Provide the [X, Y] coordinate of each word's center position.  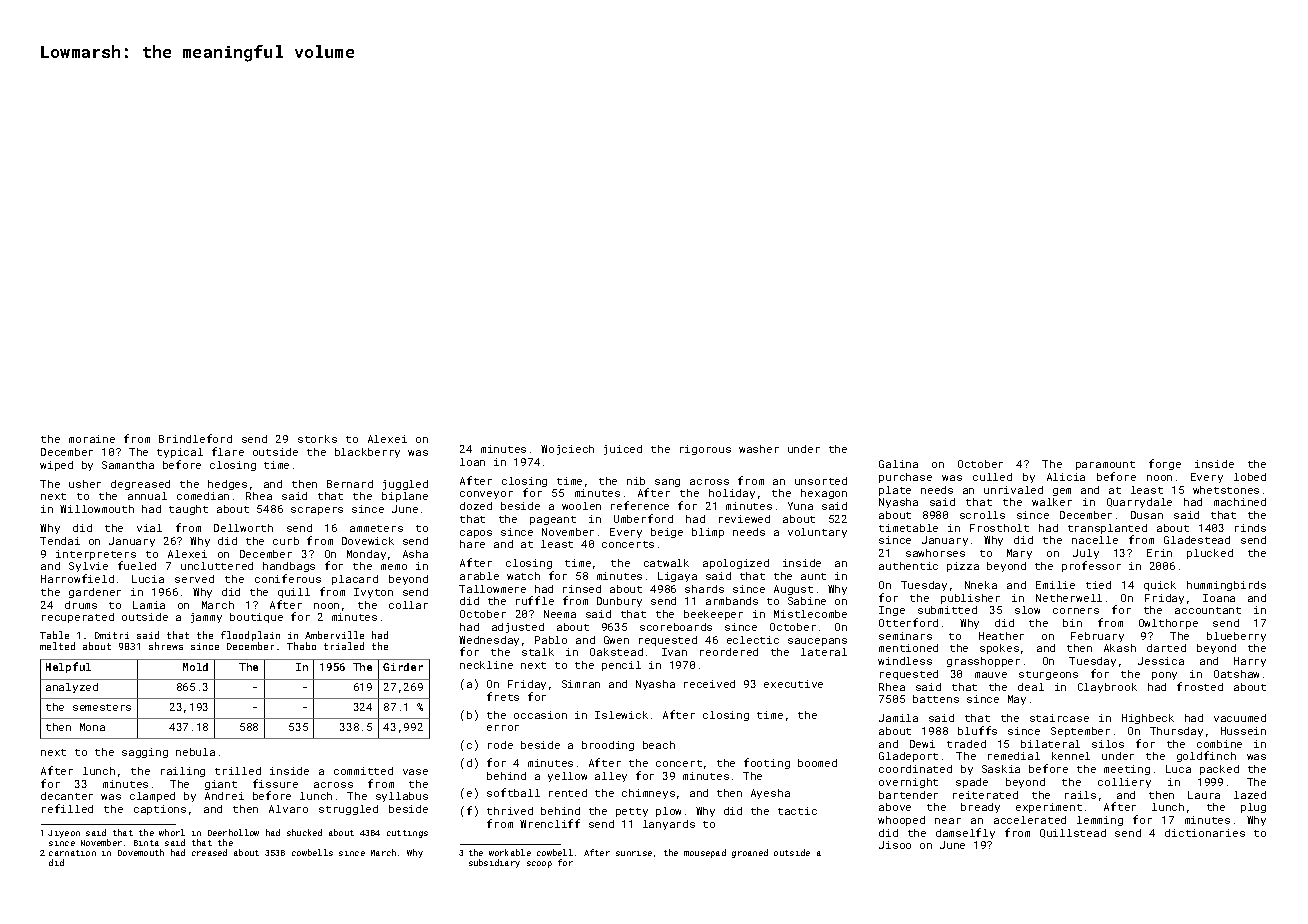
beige [667, 533]
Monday [366, 555]
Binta [146, 843]
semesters [102, 707]
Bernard [350, 484]
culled [992, 477]
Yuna [800, 506]
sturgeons [1048, 675]
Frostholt [999, 528]
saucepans [817, 642]
